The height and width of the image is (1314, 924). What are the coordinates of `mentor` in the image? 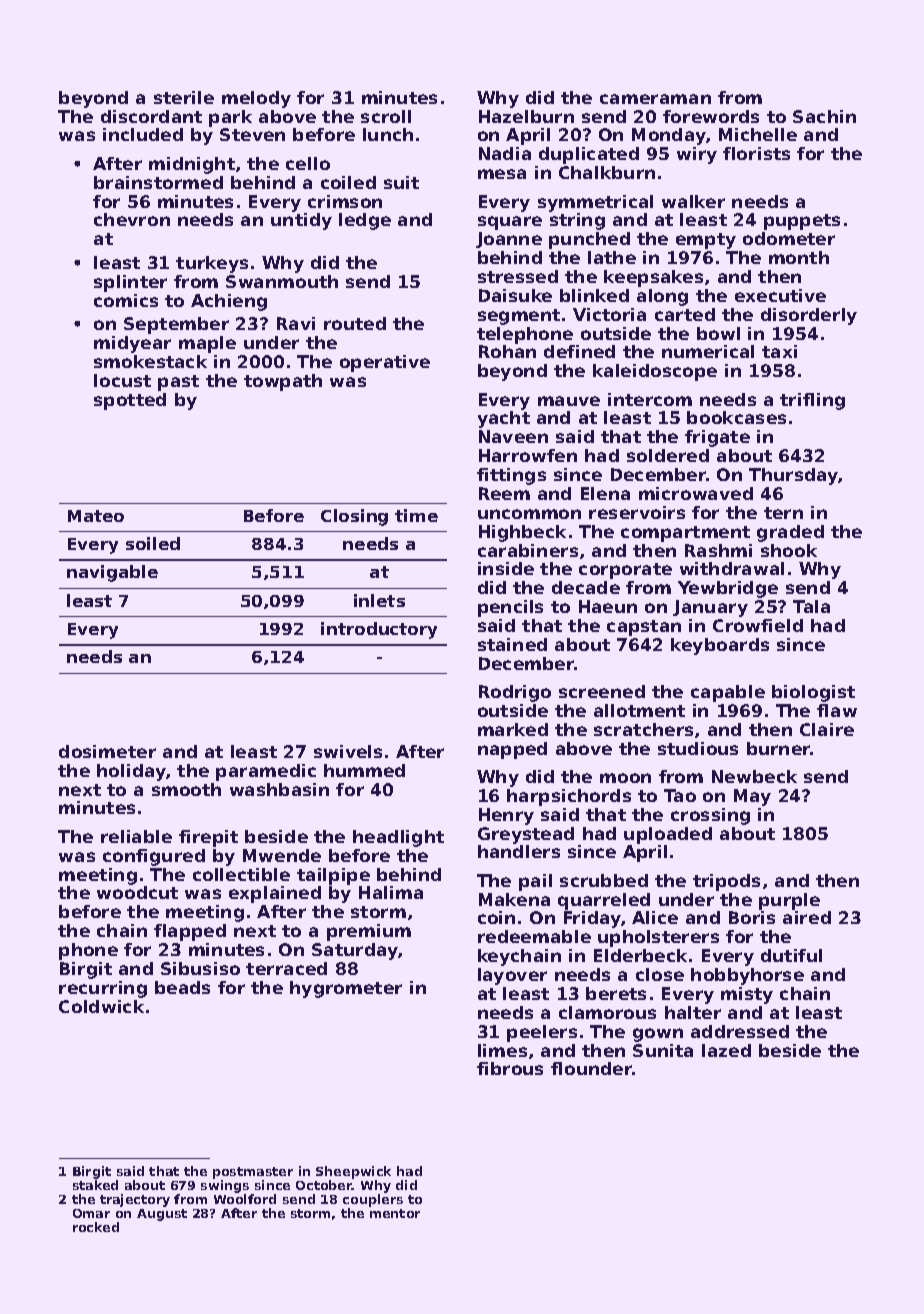 It's located at (395, 1213).
